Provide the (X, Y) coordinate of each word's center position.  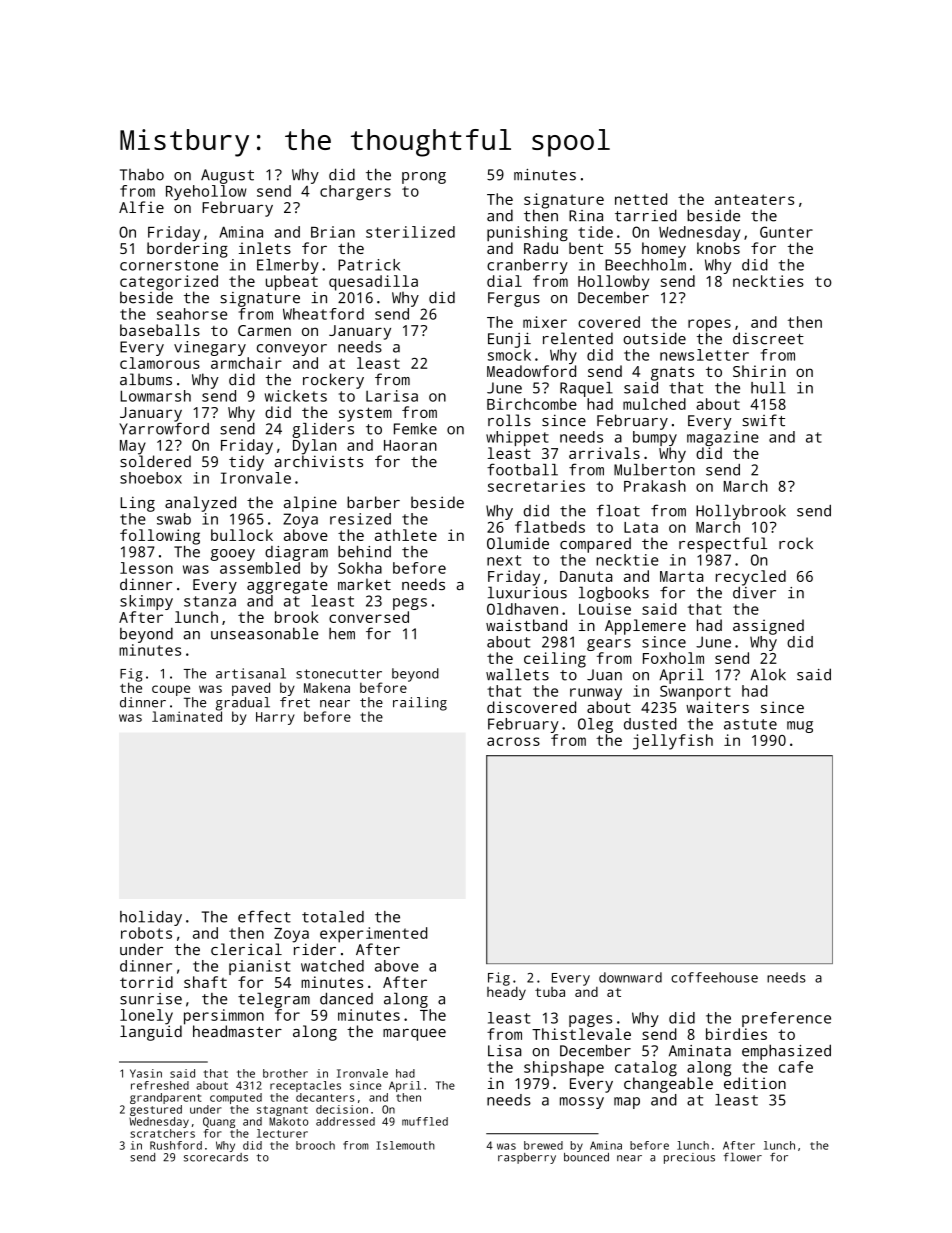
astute (750, 724)
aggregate (287, 587)
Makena (327, 688)
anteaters (754, 199)
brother (285, 1073)
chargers (355, 193)
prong (424, 178)
